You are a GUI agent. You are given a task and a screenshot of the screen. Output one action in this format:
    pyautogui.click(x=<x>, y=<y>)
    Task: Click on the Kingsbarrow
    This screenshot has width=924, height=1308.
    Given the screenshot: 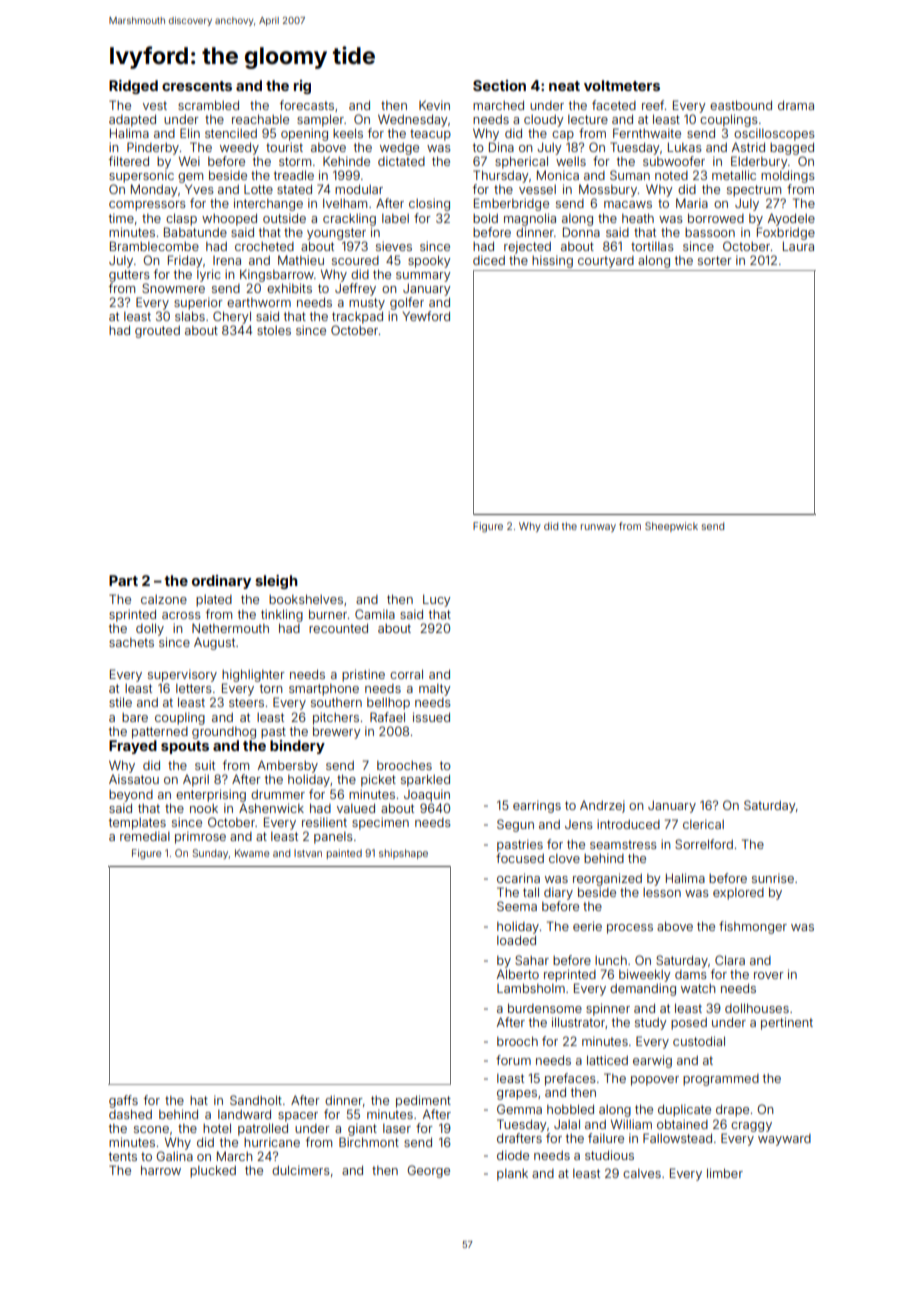 What is the action you would take?
    pyautogui.click(x=277, y=275)
